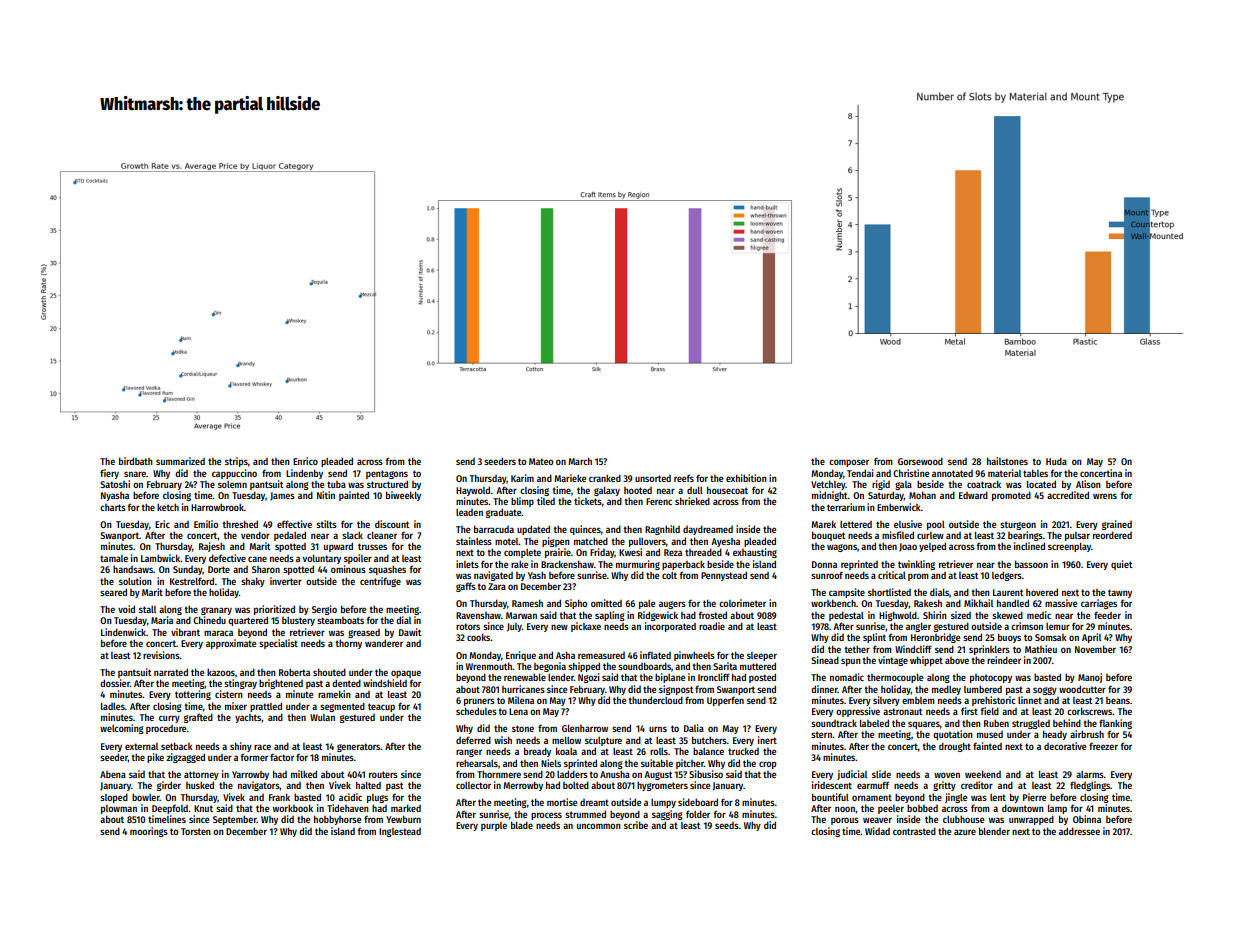 The image size is (1233, 952). What do you see at coordinates (849, 463) in the page?
I see `composer` at bounding box center [849, 463].
